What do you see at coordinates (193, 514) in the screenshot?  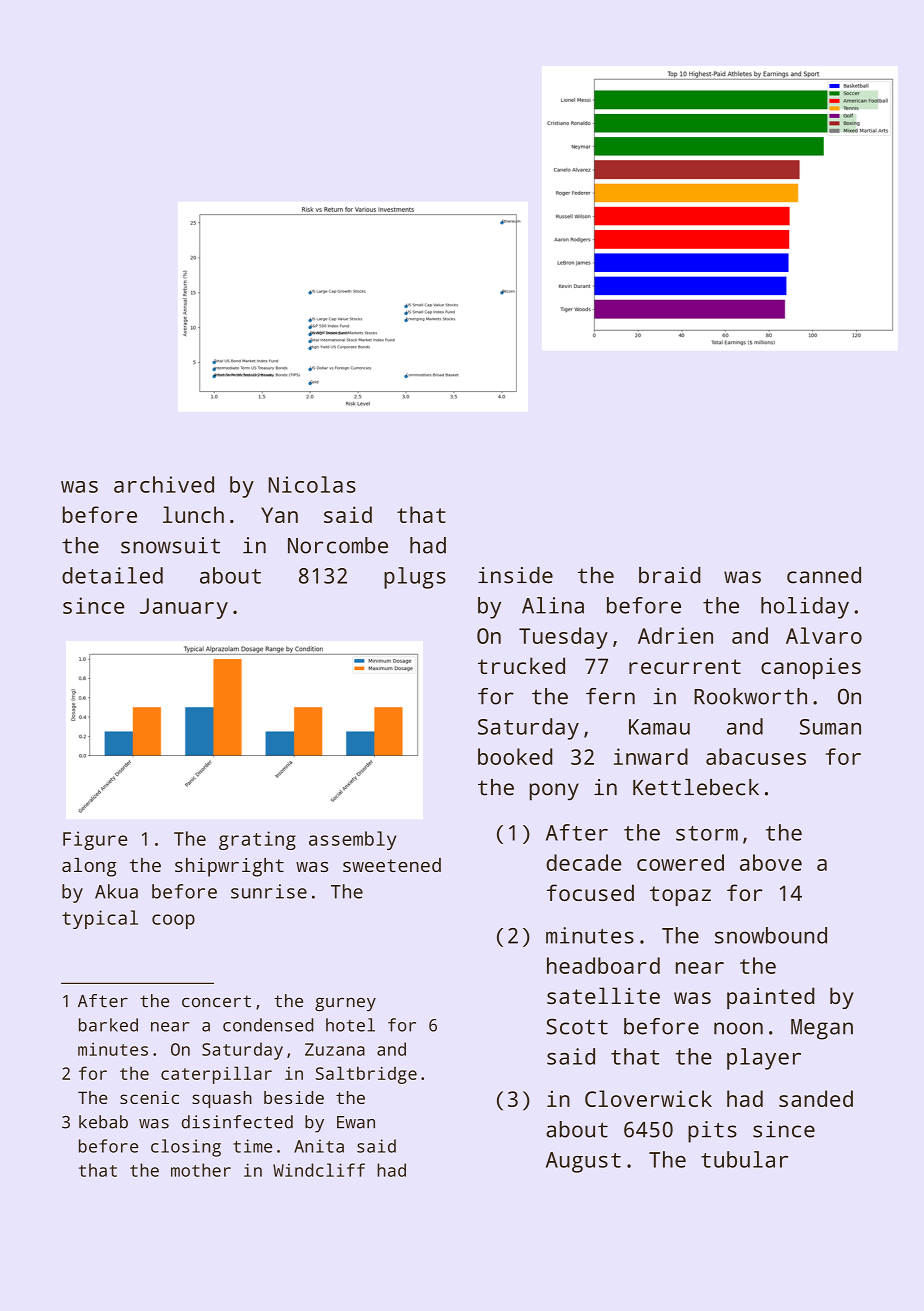 I see `lunch` at bounding box center [193, 514].
